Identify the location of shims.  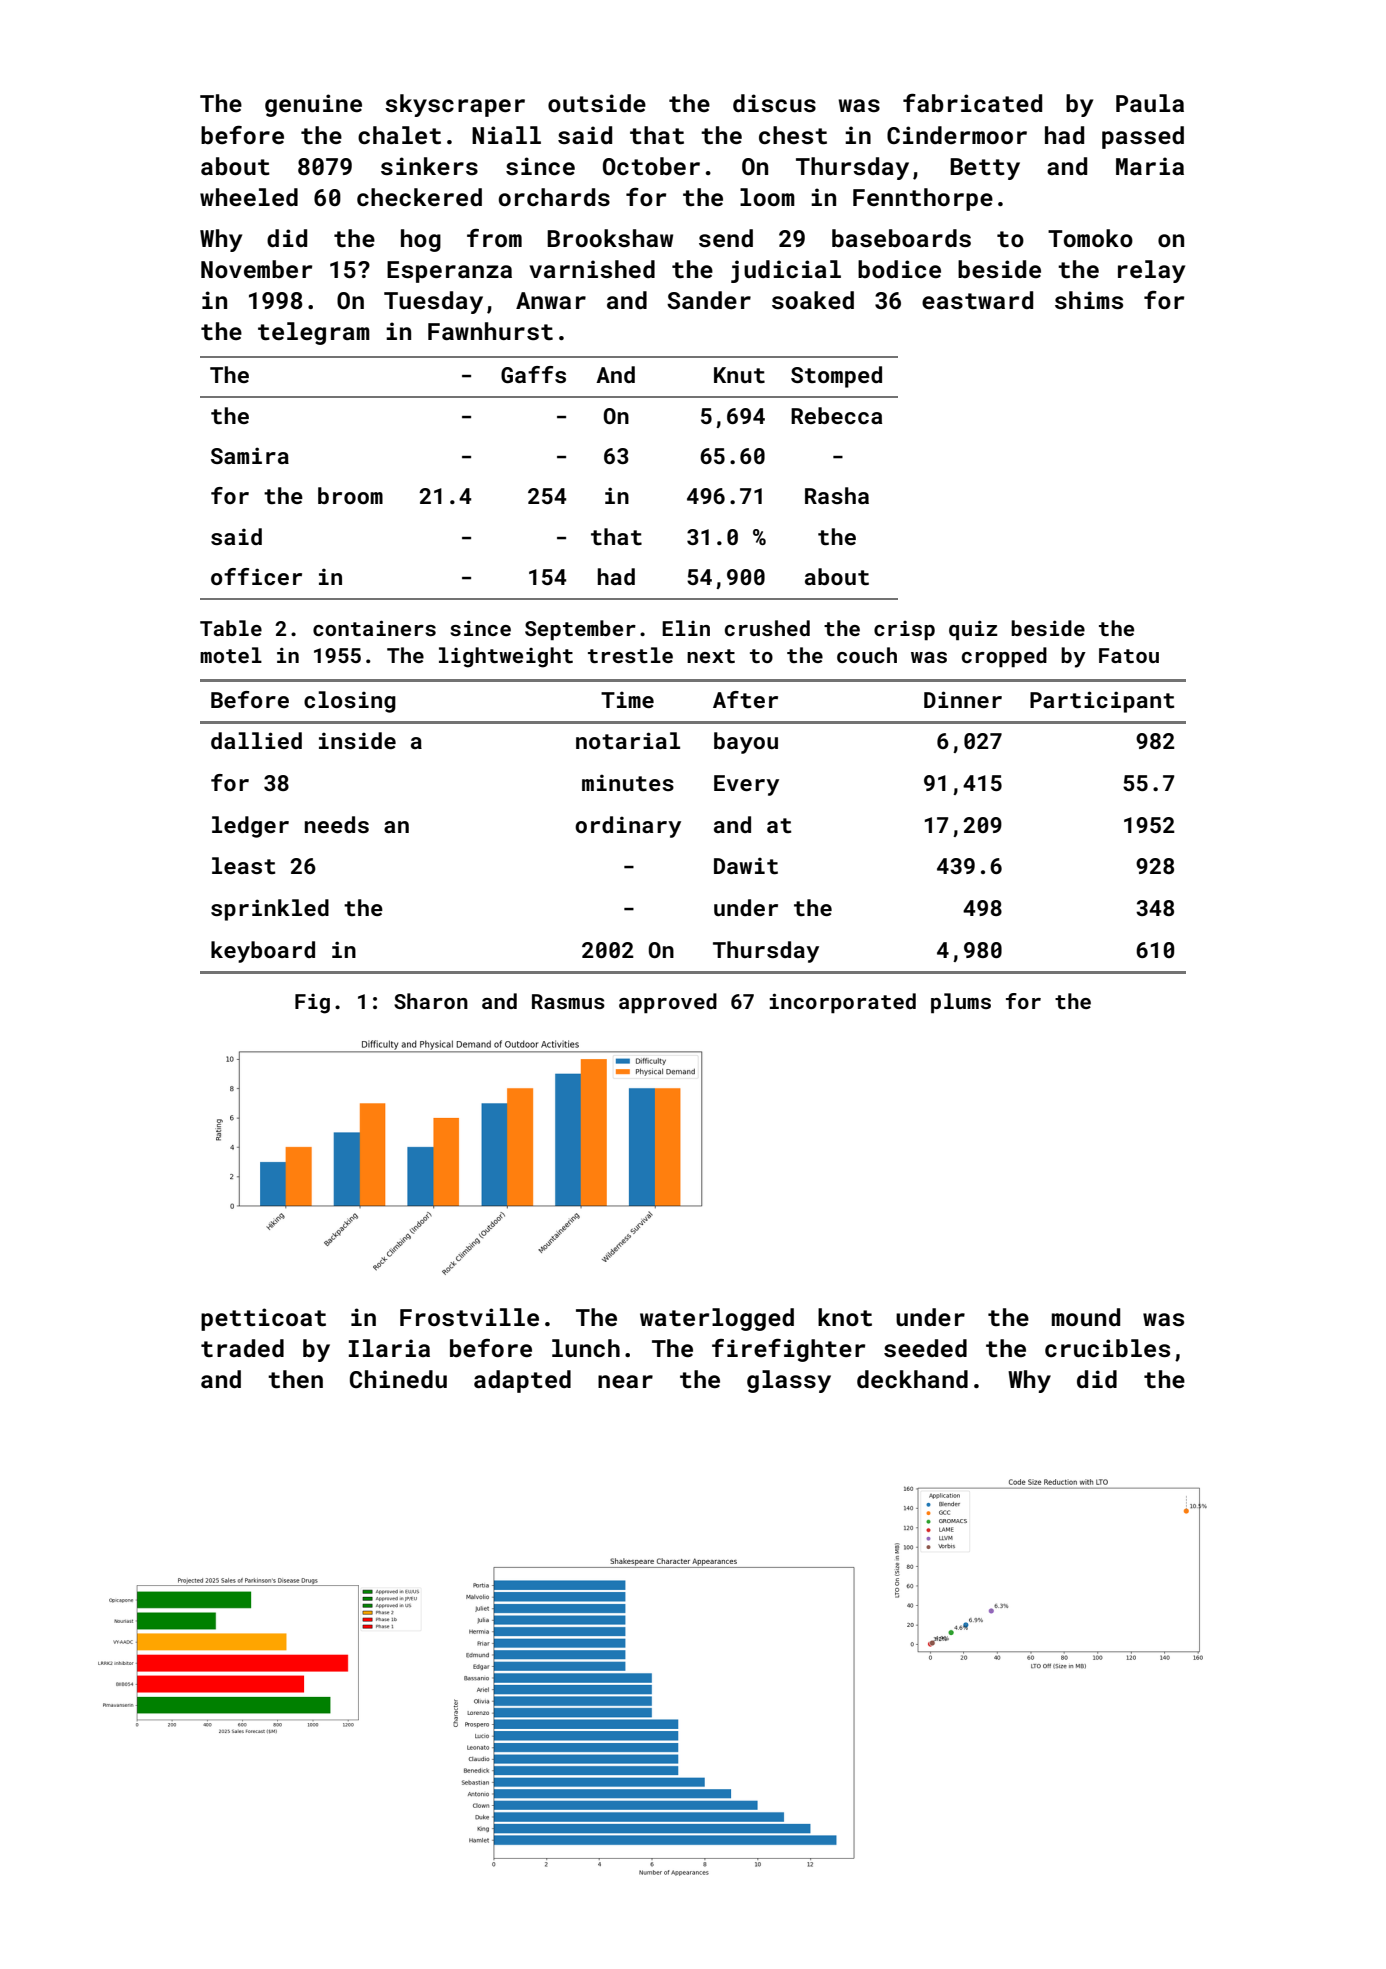
(1089, 300).
